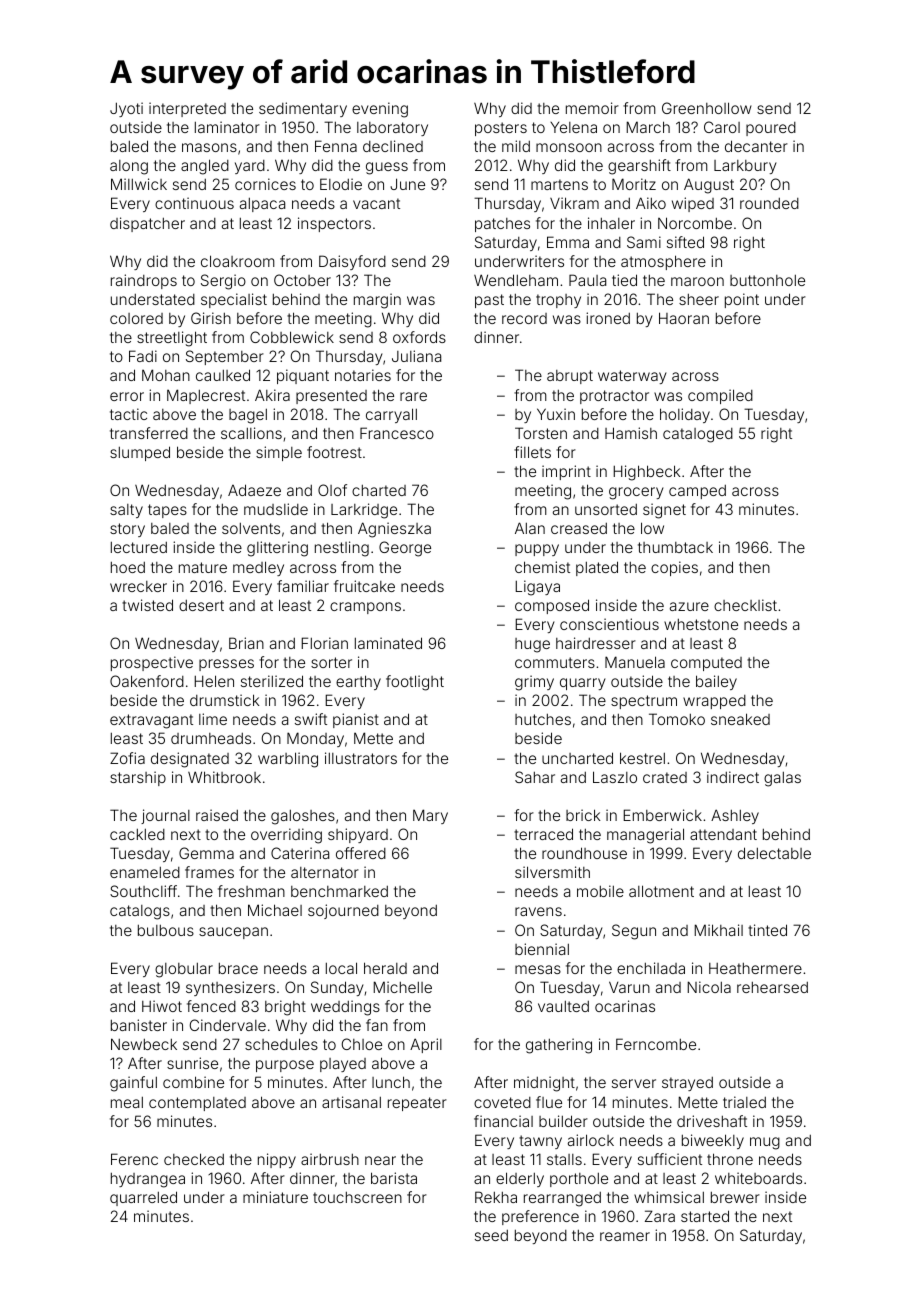  Describe the element at coordinates (234, 300) in the screenshot. I see `specialist` at that location.
